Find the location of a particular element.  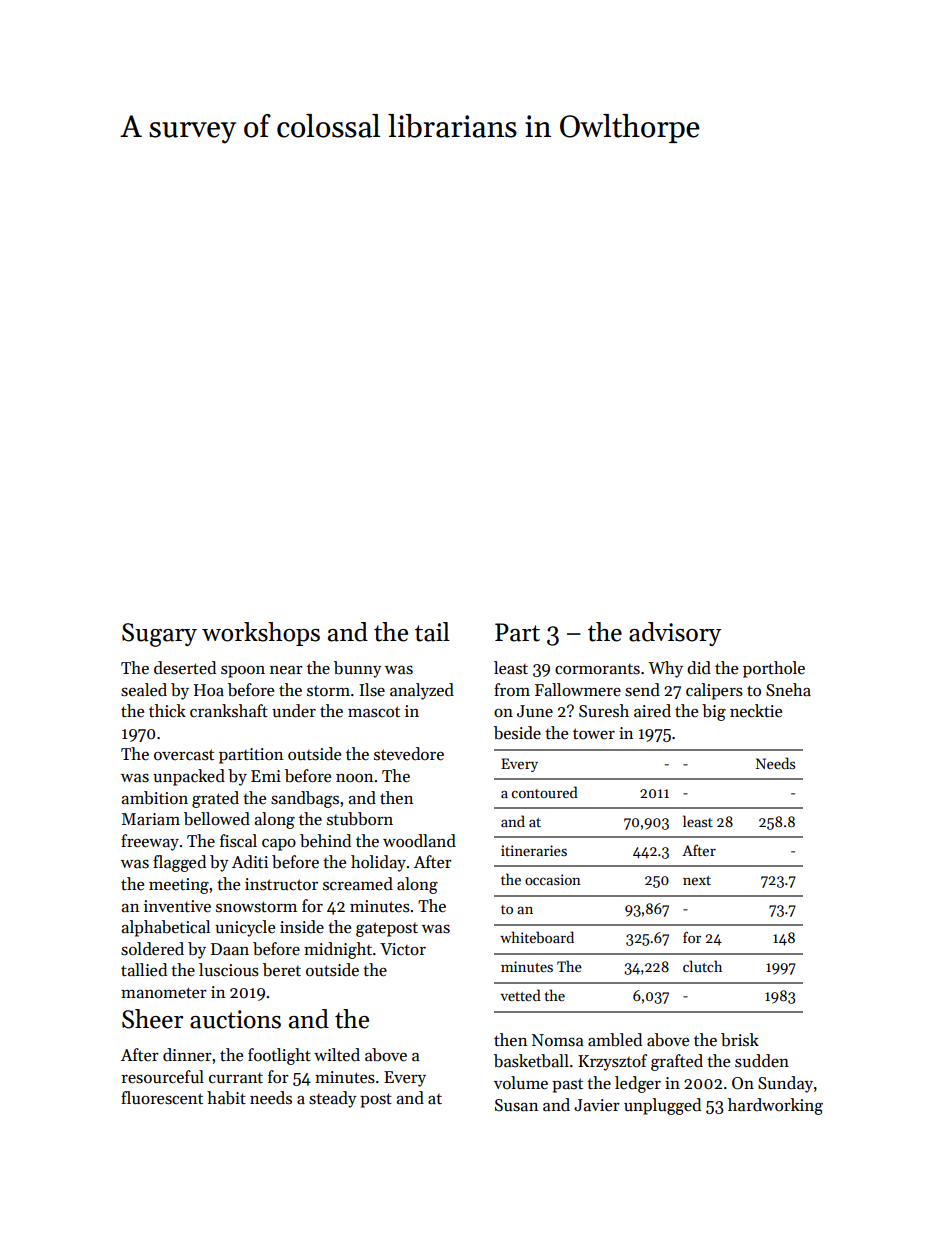

Daan is located at coordinates (230, 949).
